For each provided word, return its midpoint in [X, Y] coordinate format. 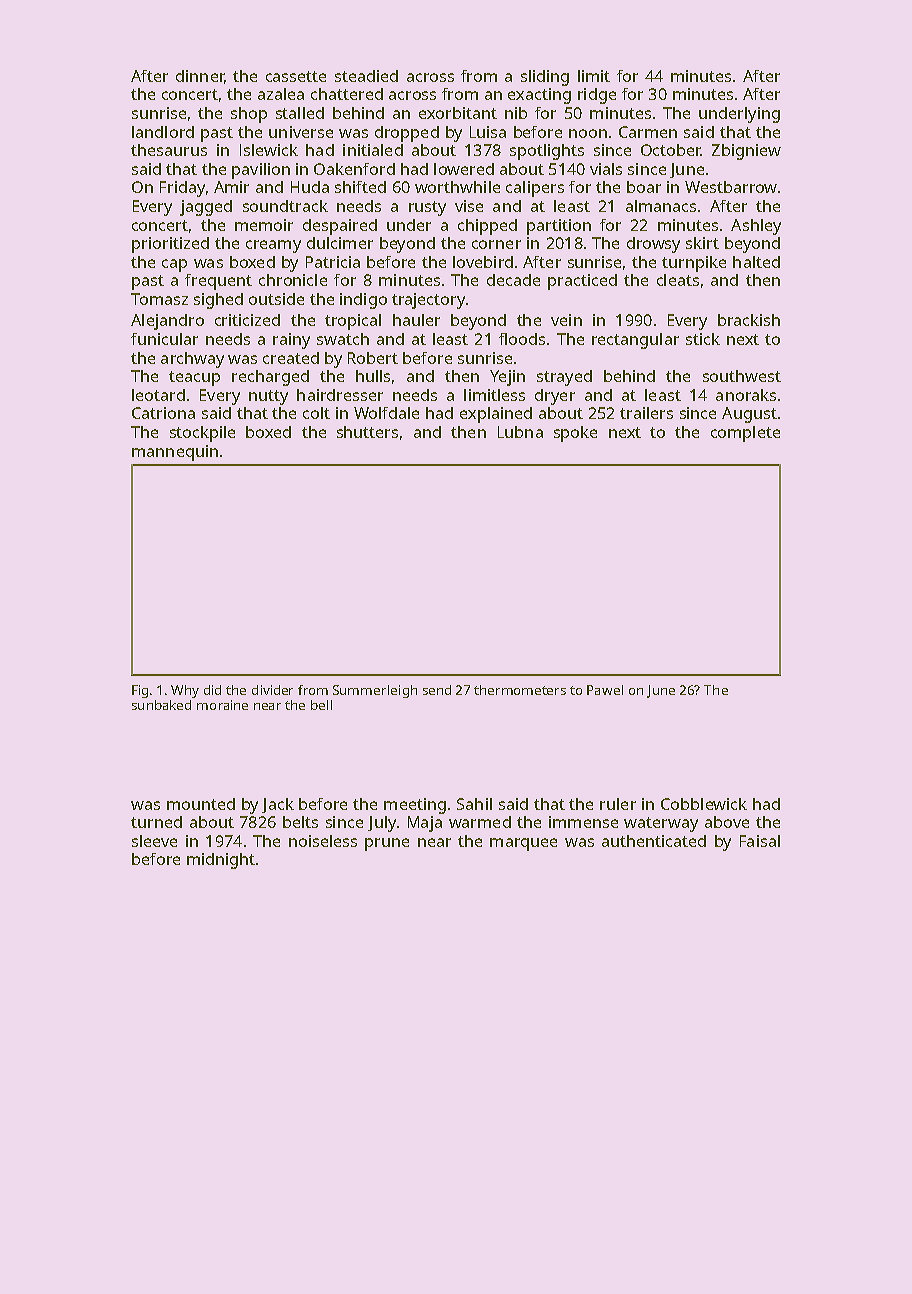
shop [249, 115]
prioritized [170, 245]
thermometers [520, 690]
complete [745, 434]
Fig [140, 691]
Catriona [163, 413]
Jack [278, 805]
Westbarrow [731, 187]
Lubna [520, 432]
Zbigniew [746, 152]
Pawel [605, 690]
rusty [427, 208]
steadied [366, 76]
